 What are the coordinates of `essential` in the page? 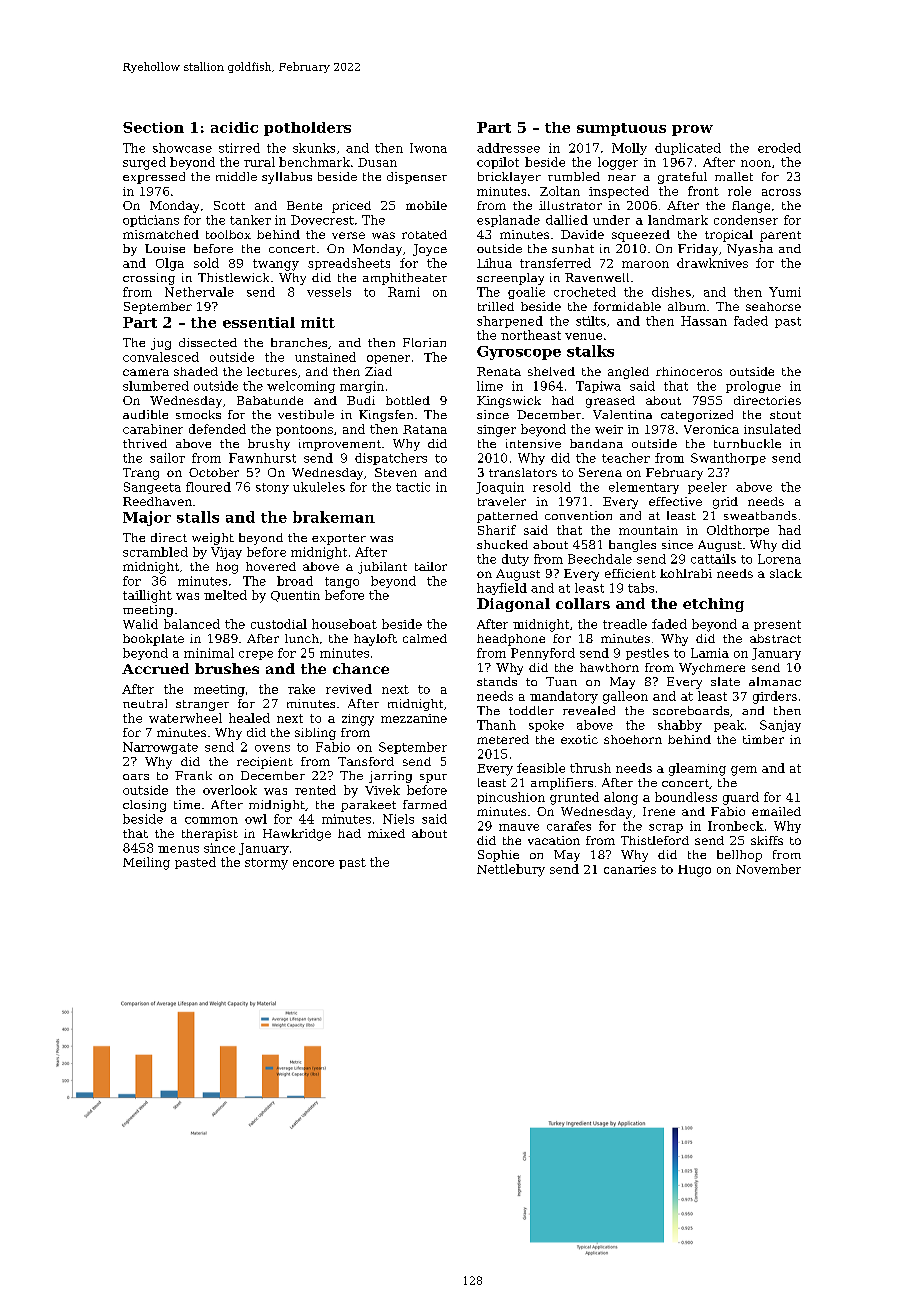 It's located at (259, 322).
